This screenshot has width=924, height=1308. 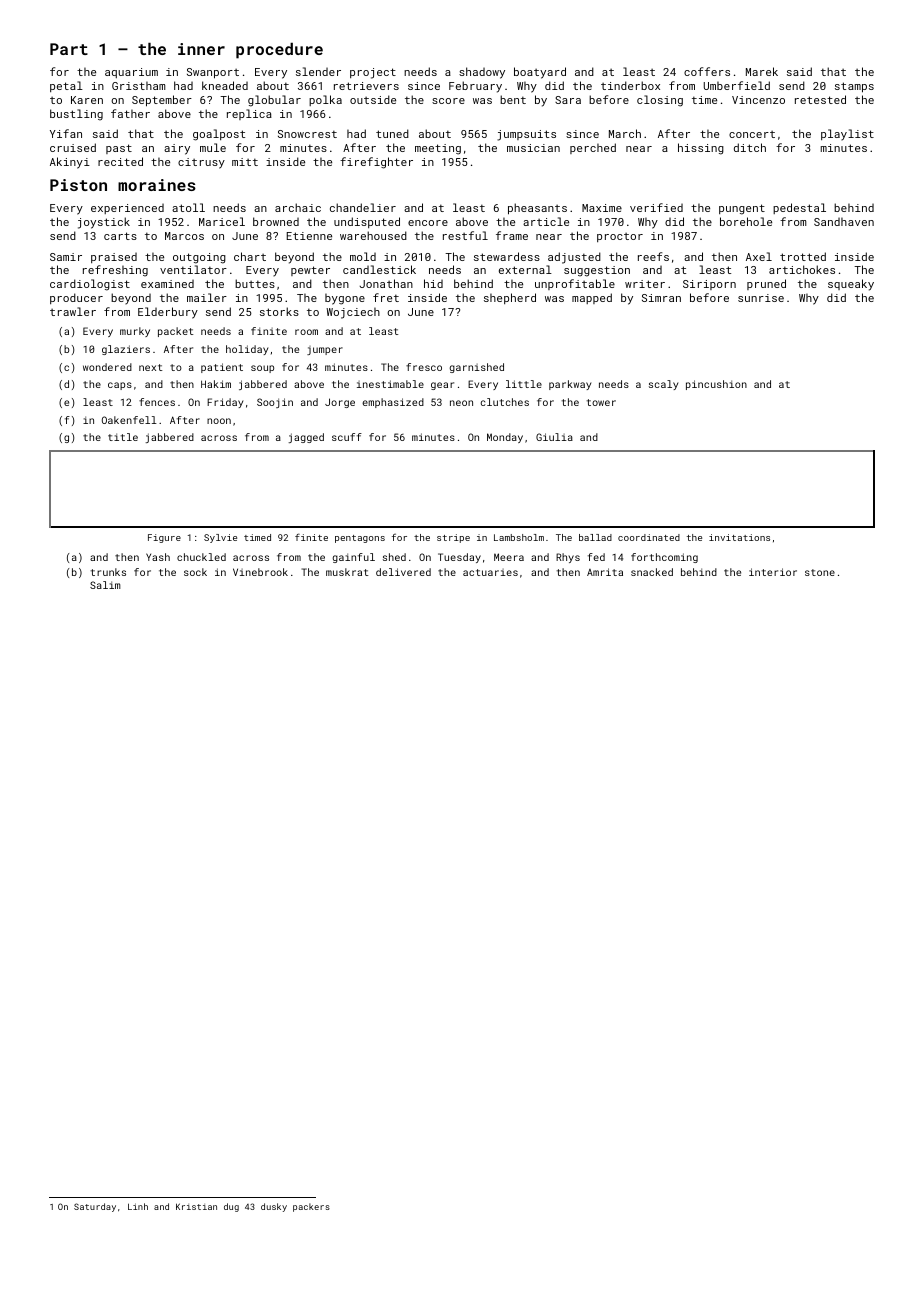 What do you see at coordinates (201, 557) in the screenshot?
I see `chuckled` at bounding box center [201, 557].
